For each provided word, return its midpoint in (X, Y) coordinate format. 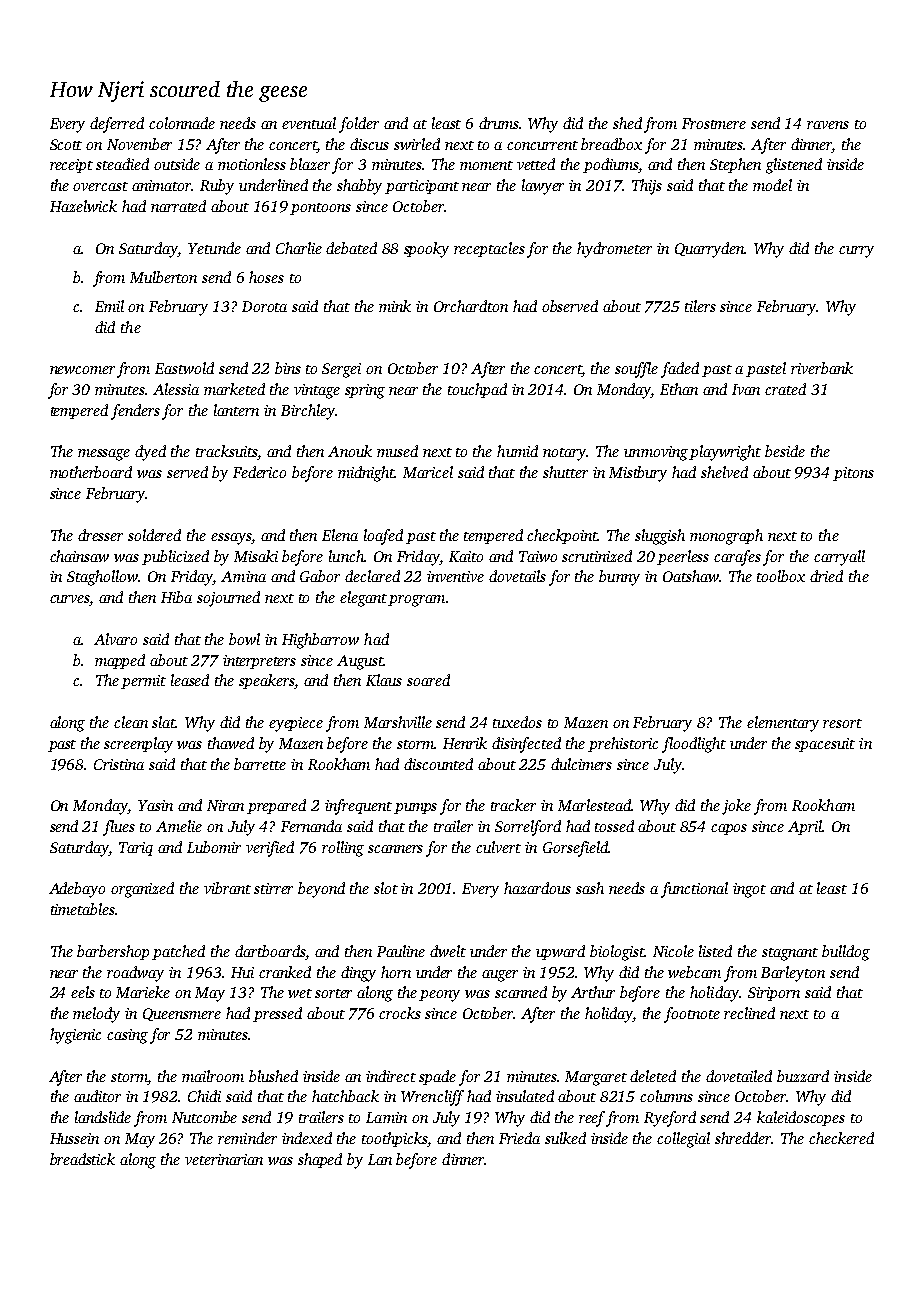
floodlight (694, 745)
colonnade (182, 123)
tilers (700, 306)
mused (397, 451)
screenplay (138, 745)
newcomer (82, 370)
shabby (359, 187)
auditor (97, 1096)
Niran (225, 805)
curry (856, 252)
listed (715, 951)
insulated (525, 1096)
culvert (498, 847)
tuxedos (517, 722)
